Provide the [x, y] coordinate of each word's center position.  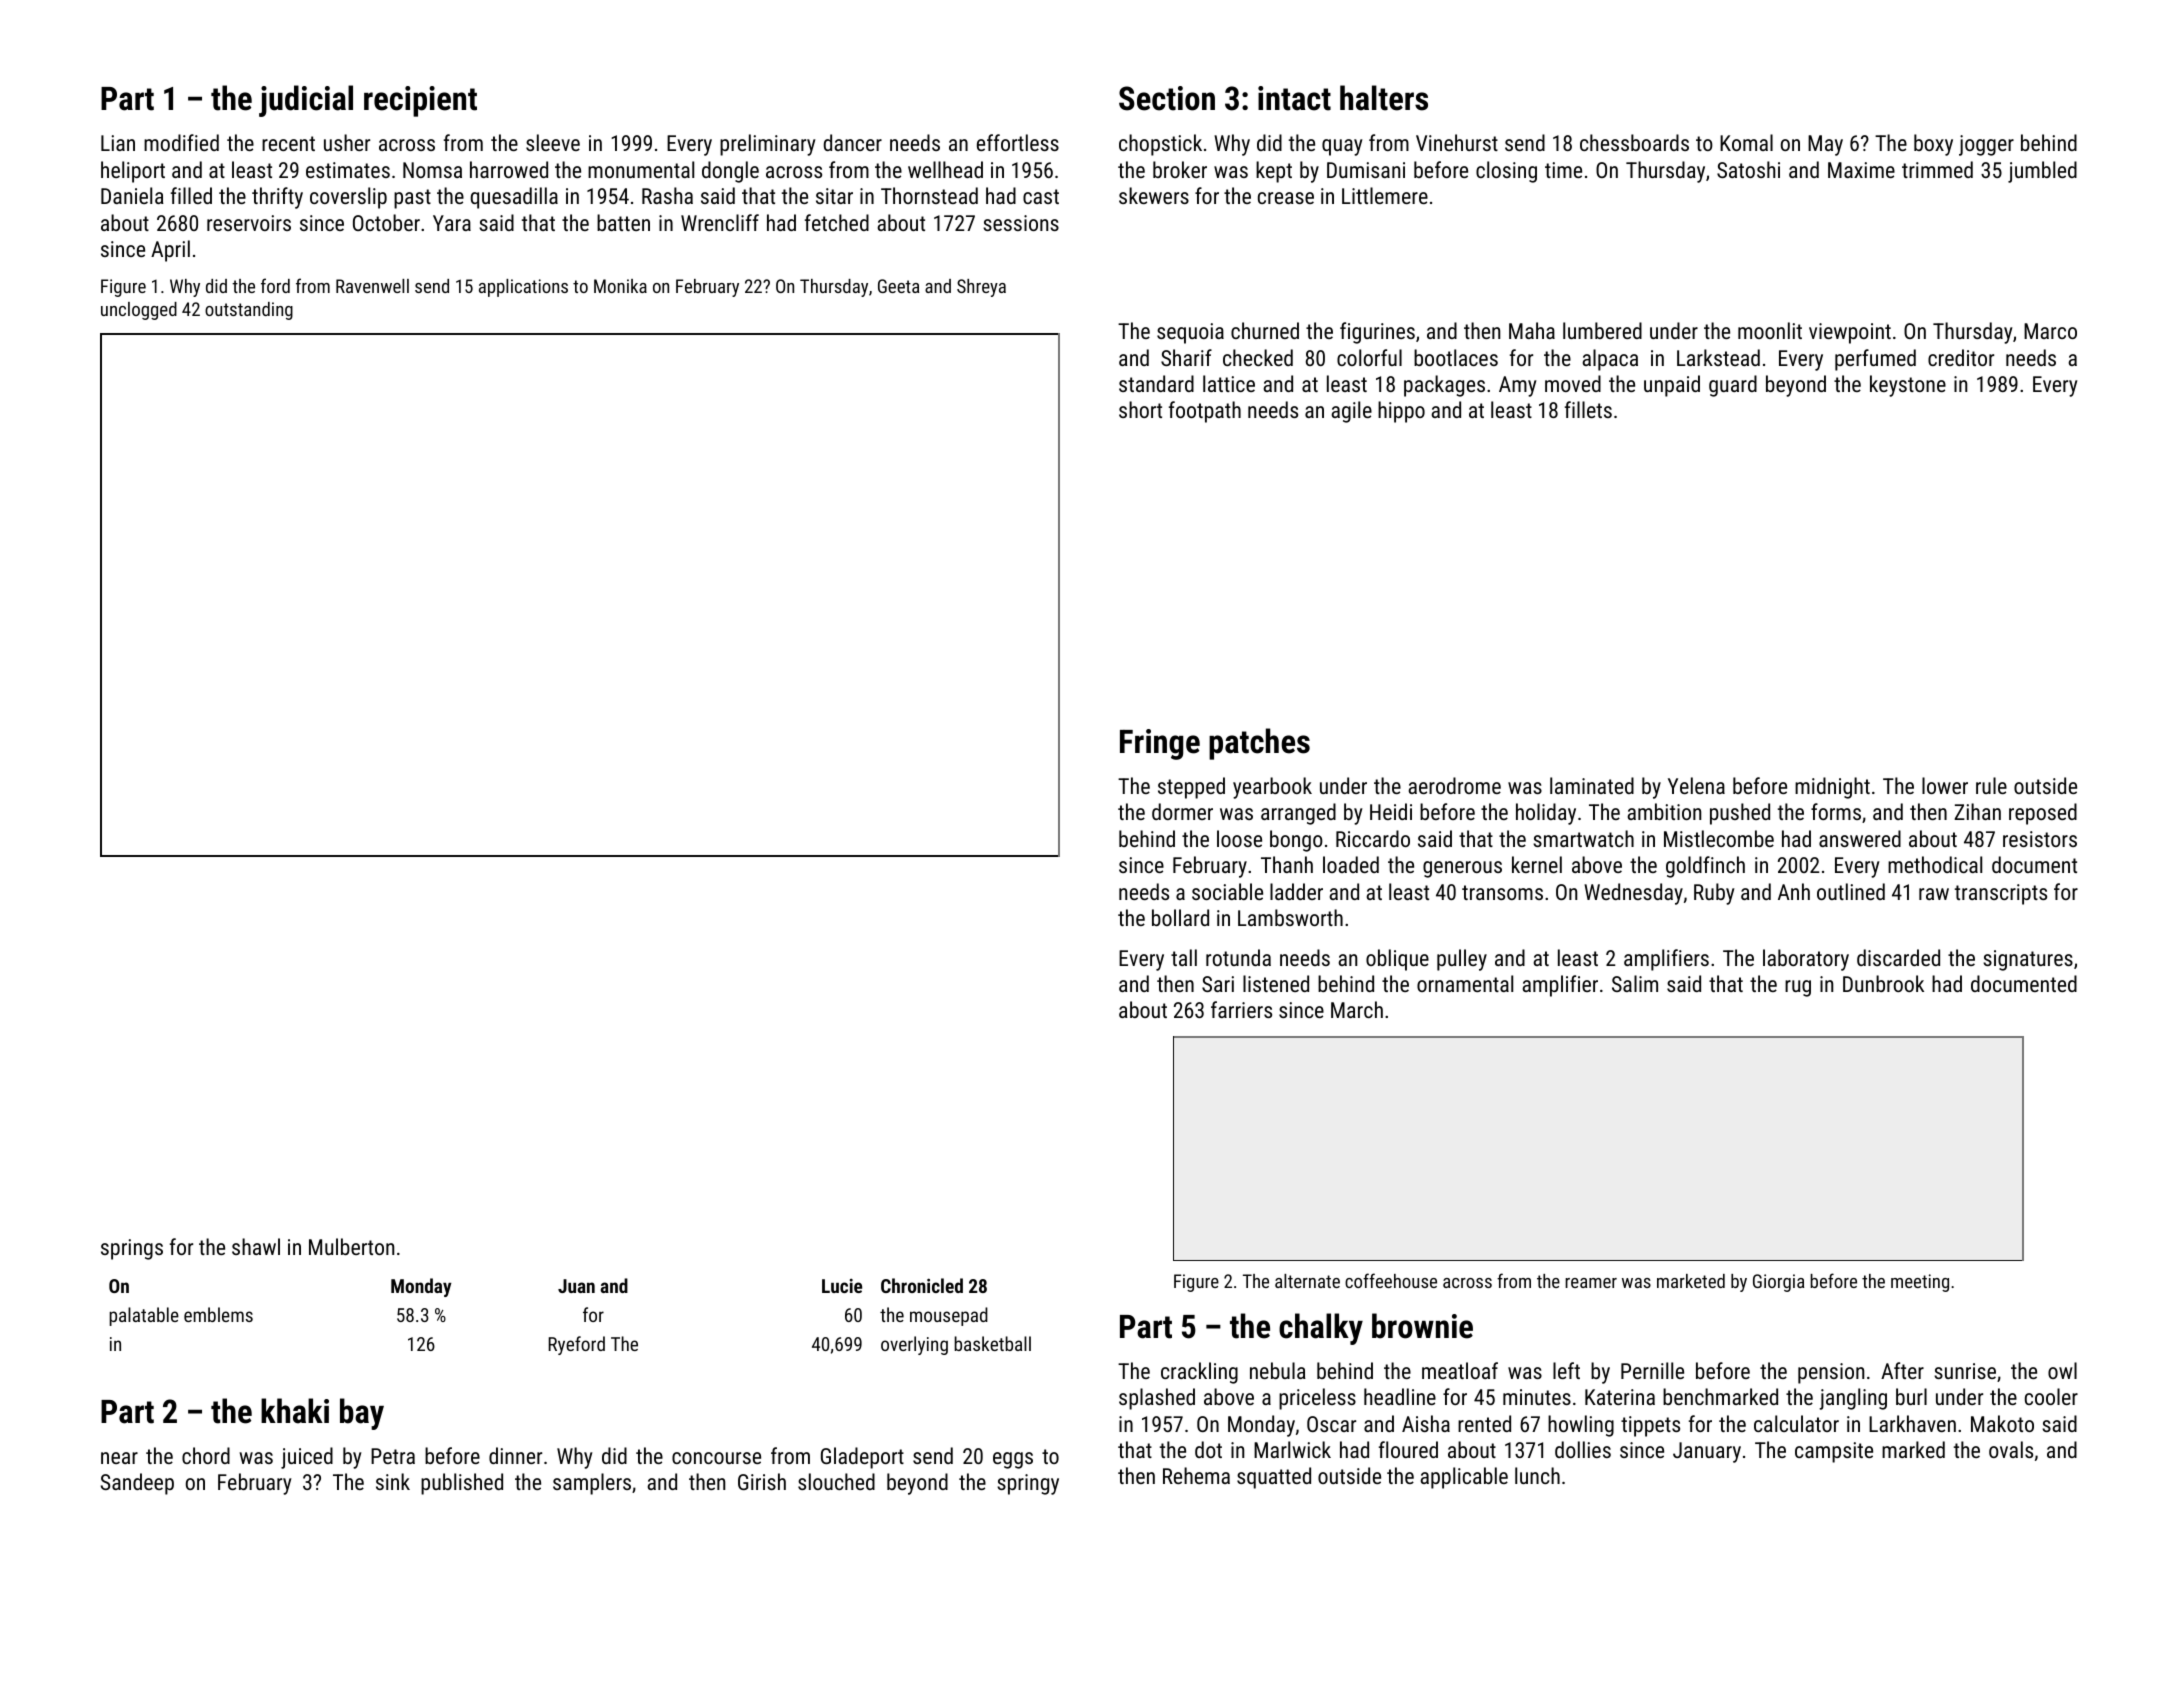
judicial [306, 101]
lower [1945, 785]
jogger [1986, 145]
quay [1342, 147]
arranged [1298, 814]
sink [393, 1481]
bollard [1180, 917]
